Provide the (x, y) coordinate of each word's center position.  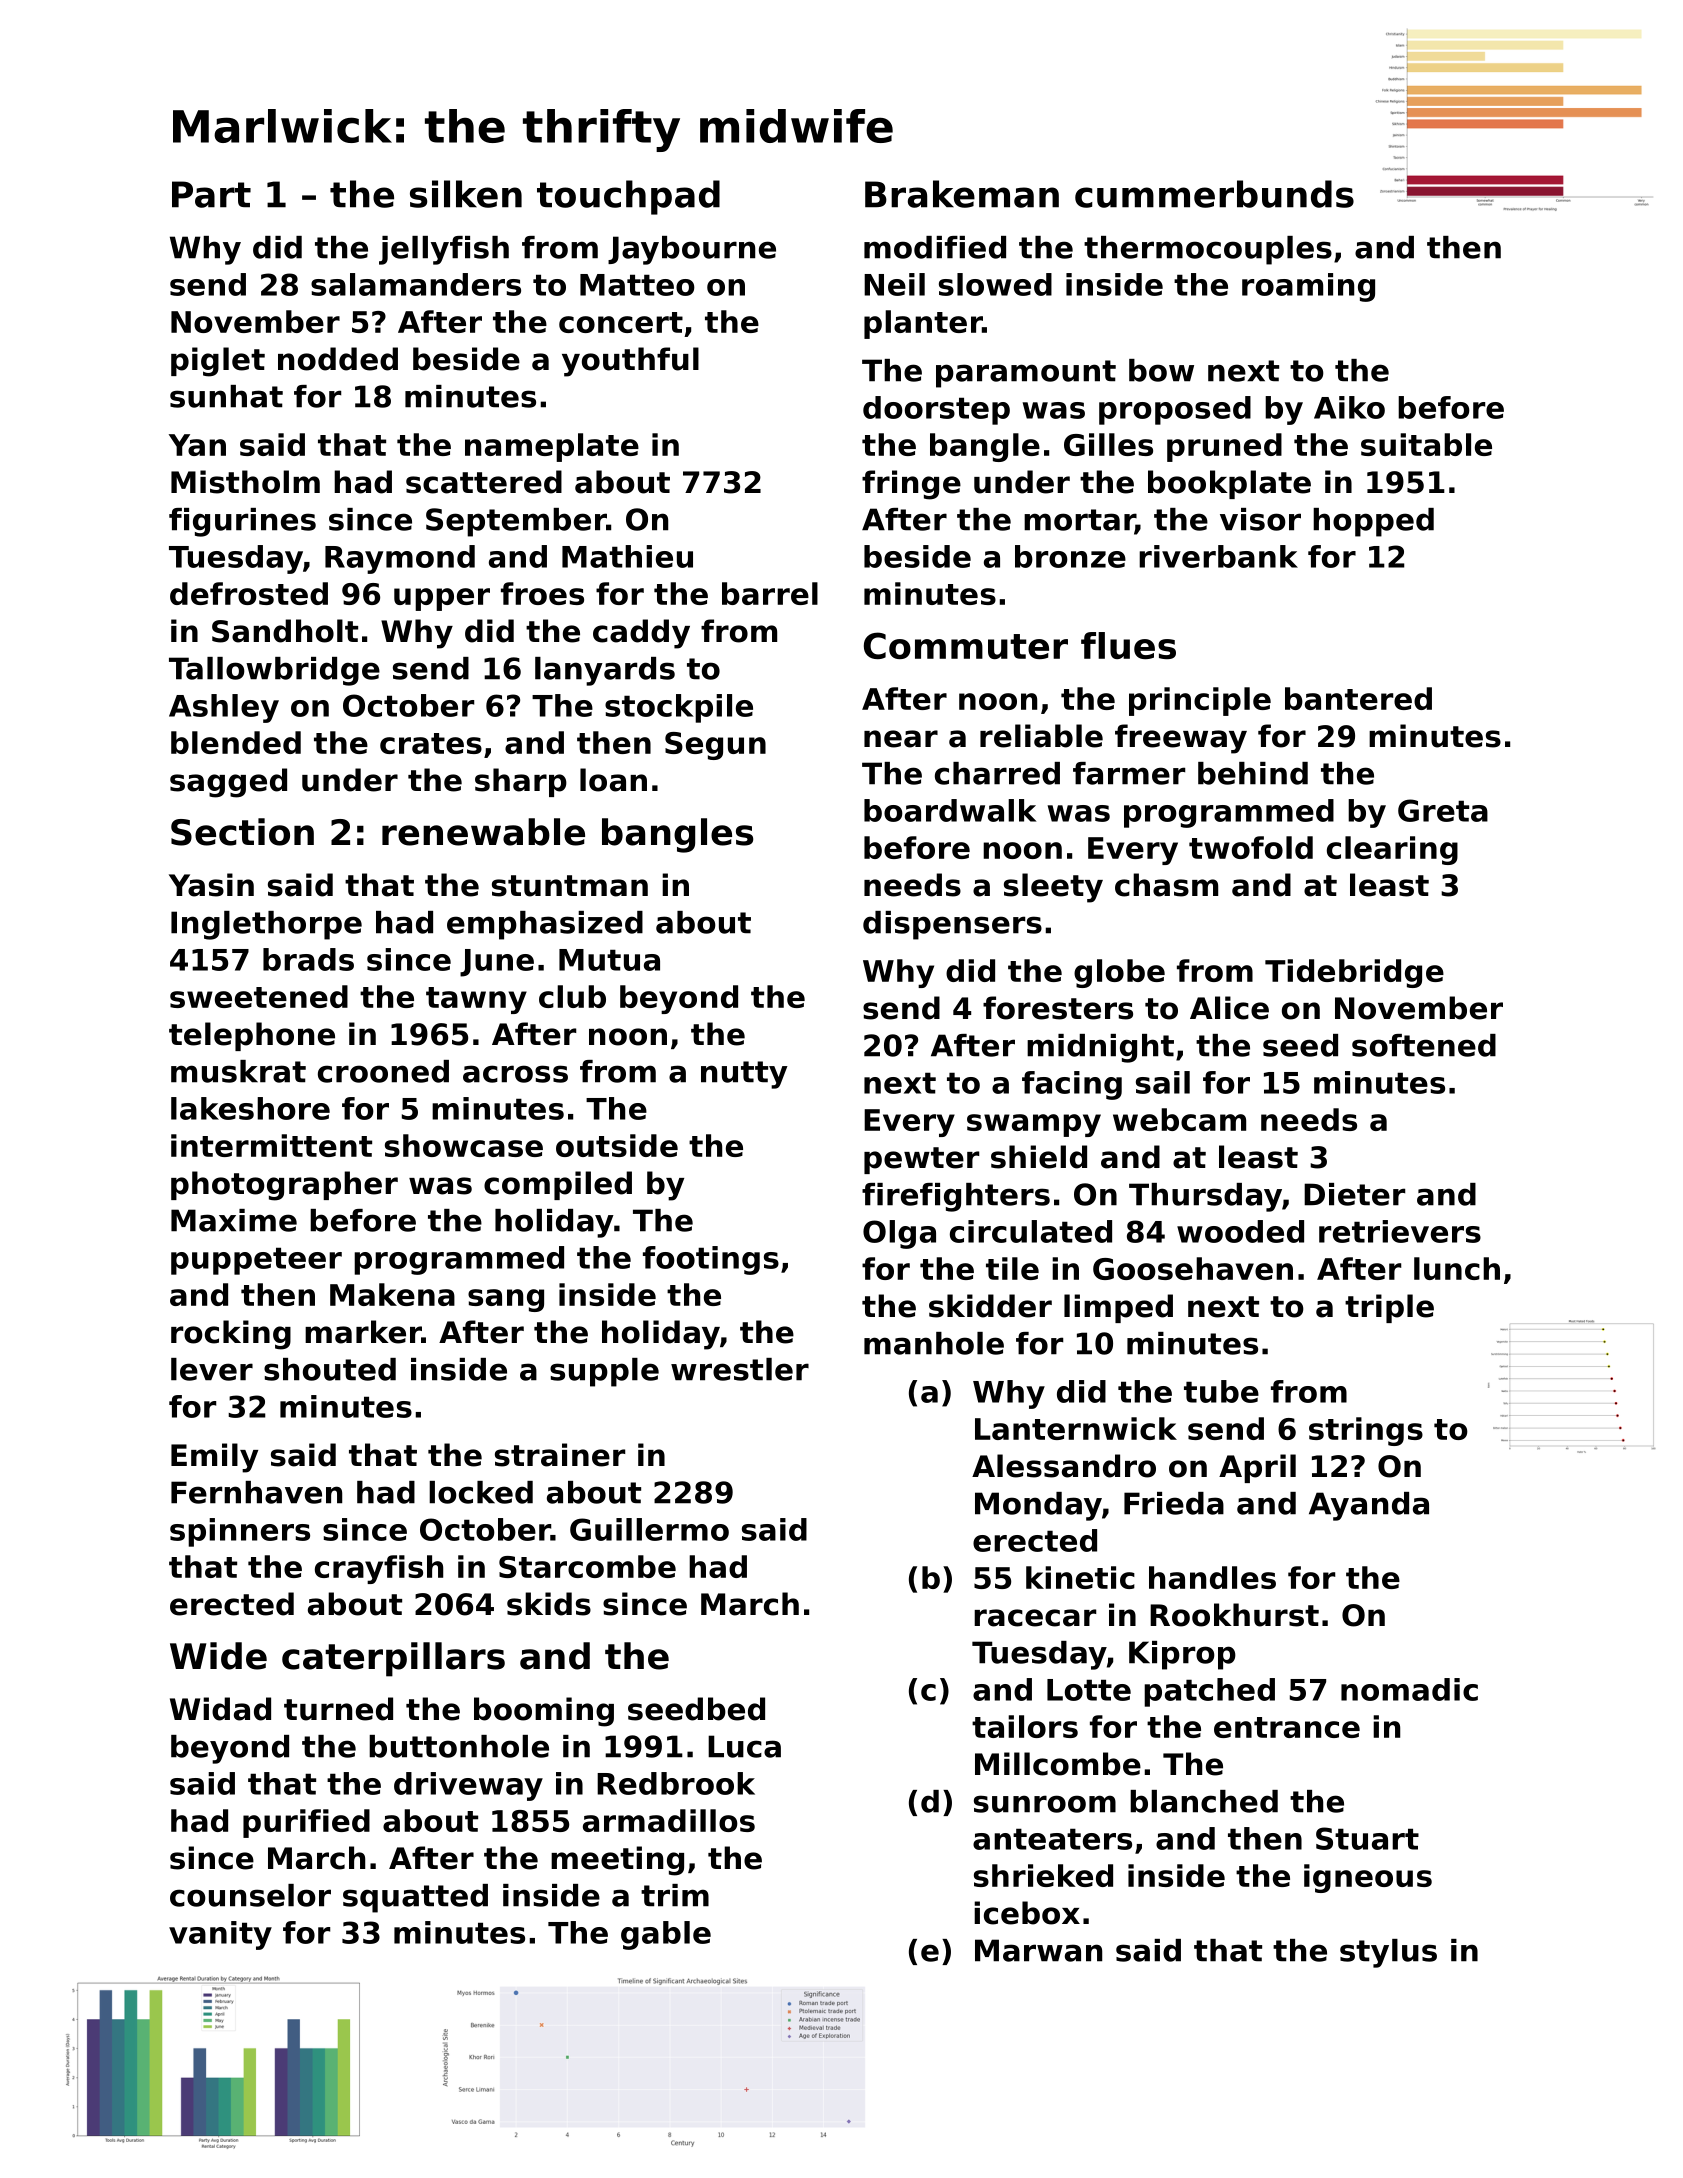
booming (544, 1712)
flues (1128, 645)
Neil (894, 284)
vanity (220, 1935)
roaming (1308, 287)
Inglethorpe (266, 925)
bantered (1358, 698)
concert (621, 322)
